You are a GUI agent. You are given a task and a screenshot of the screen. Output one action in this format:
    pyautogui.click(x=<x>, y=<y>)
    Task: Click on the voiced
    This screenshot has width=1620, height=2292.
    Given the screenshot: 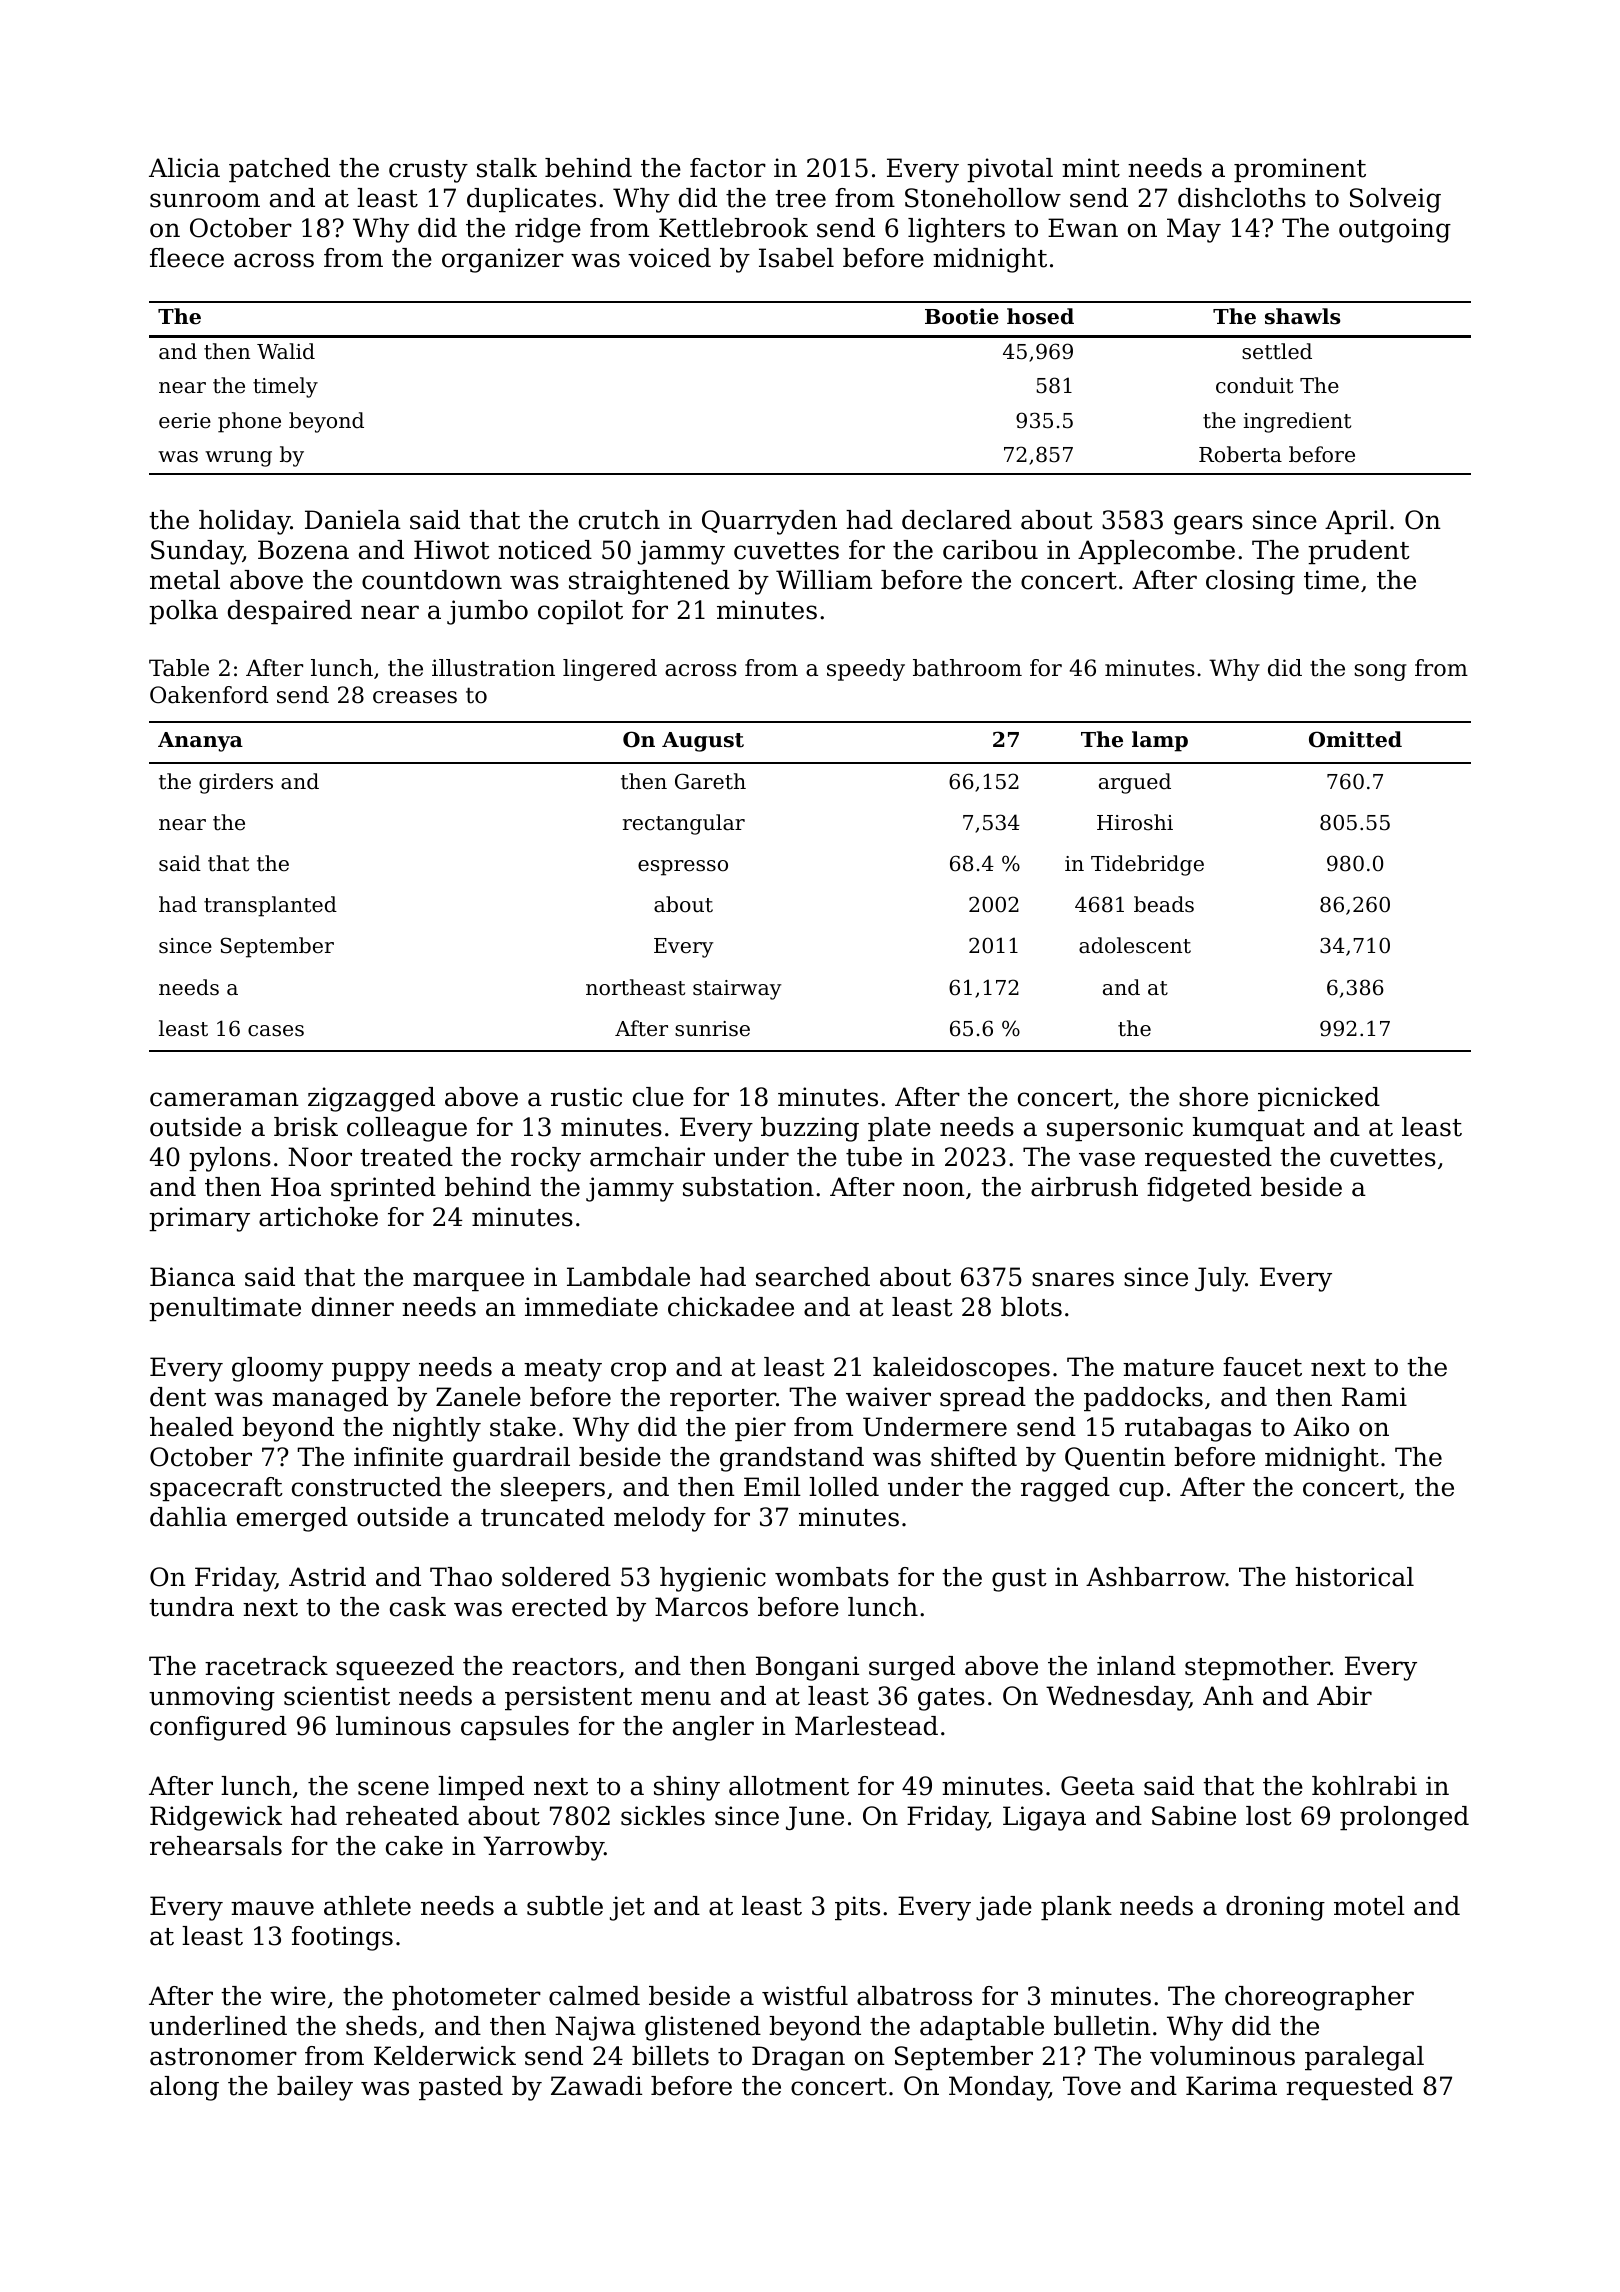 What is the action you would take?
    pyautogui.click(x=669, y=258)
